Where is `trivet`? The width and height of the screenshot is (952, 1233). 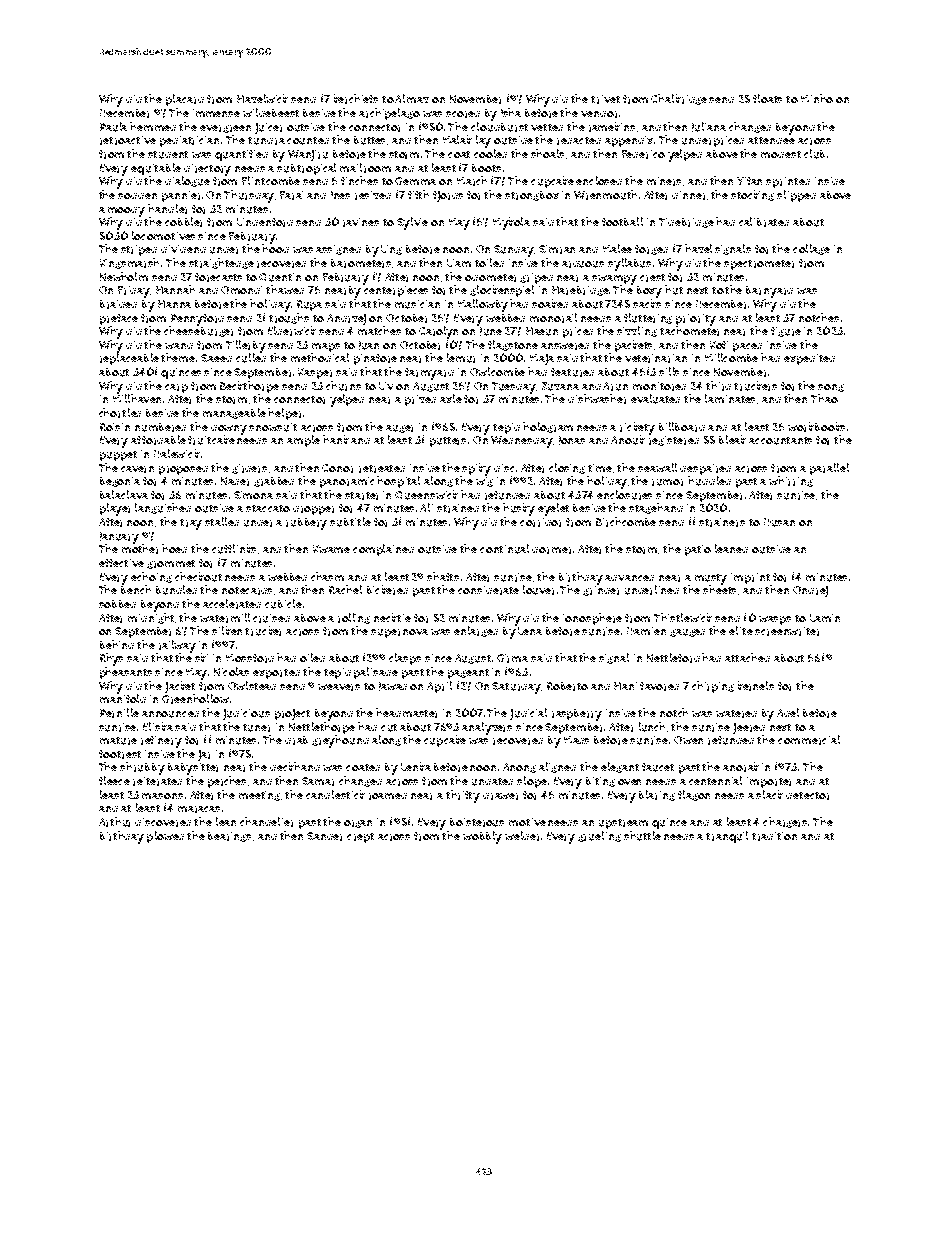 trivet is located at coordinates (605, 99).
